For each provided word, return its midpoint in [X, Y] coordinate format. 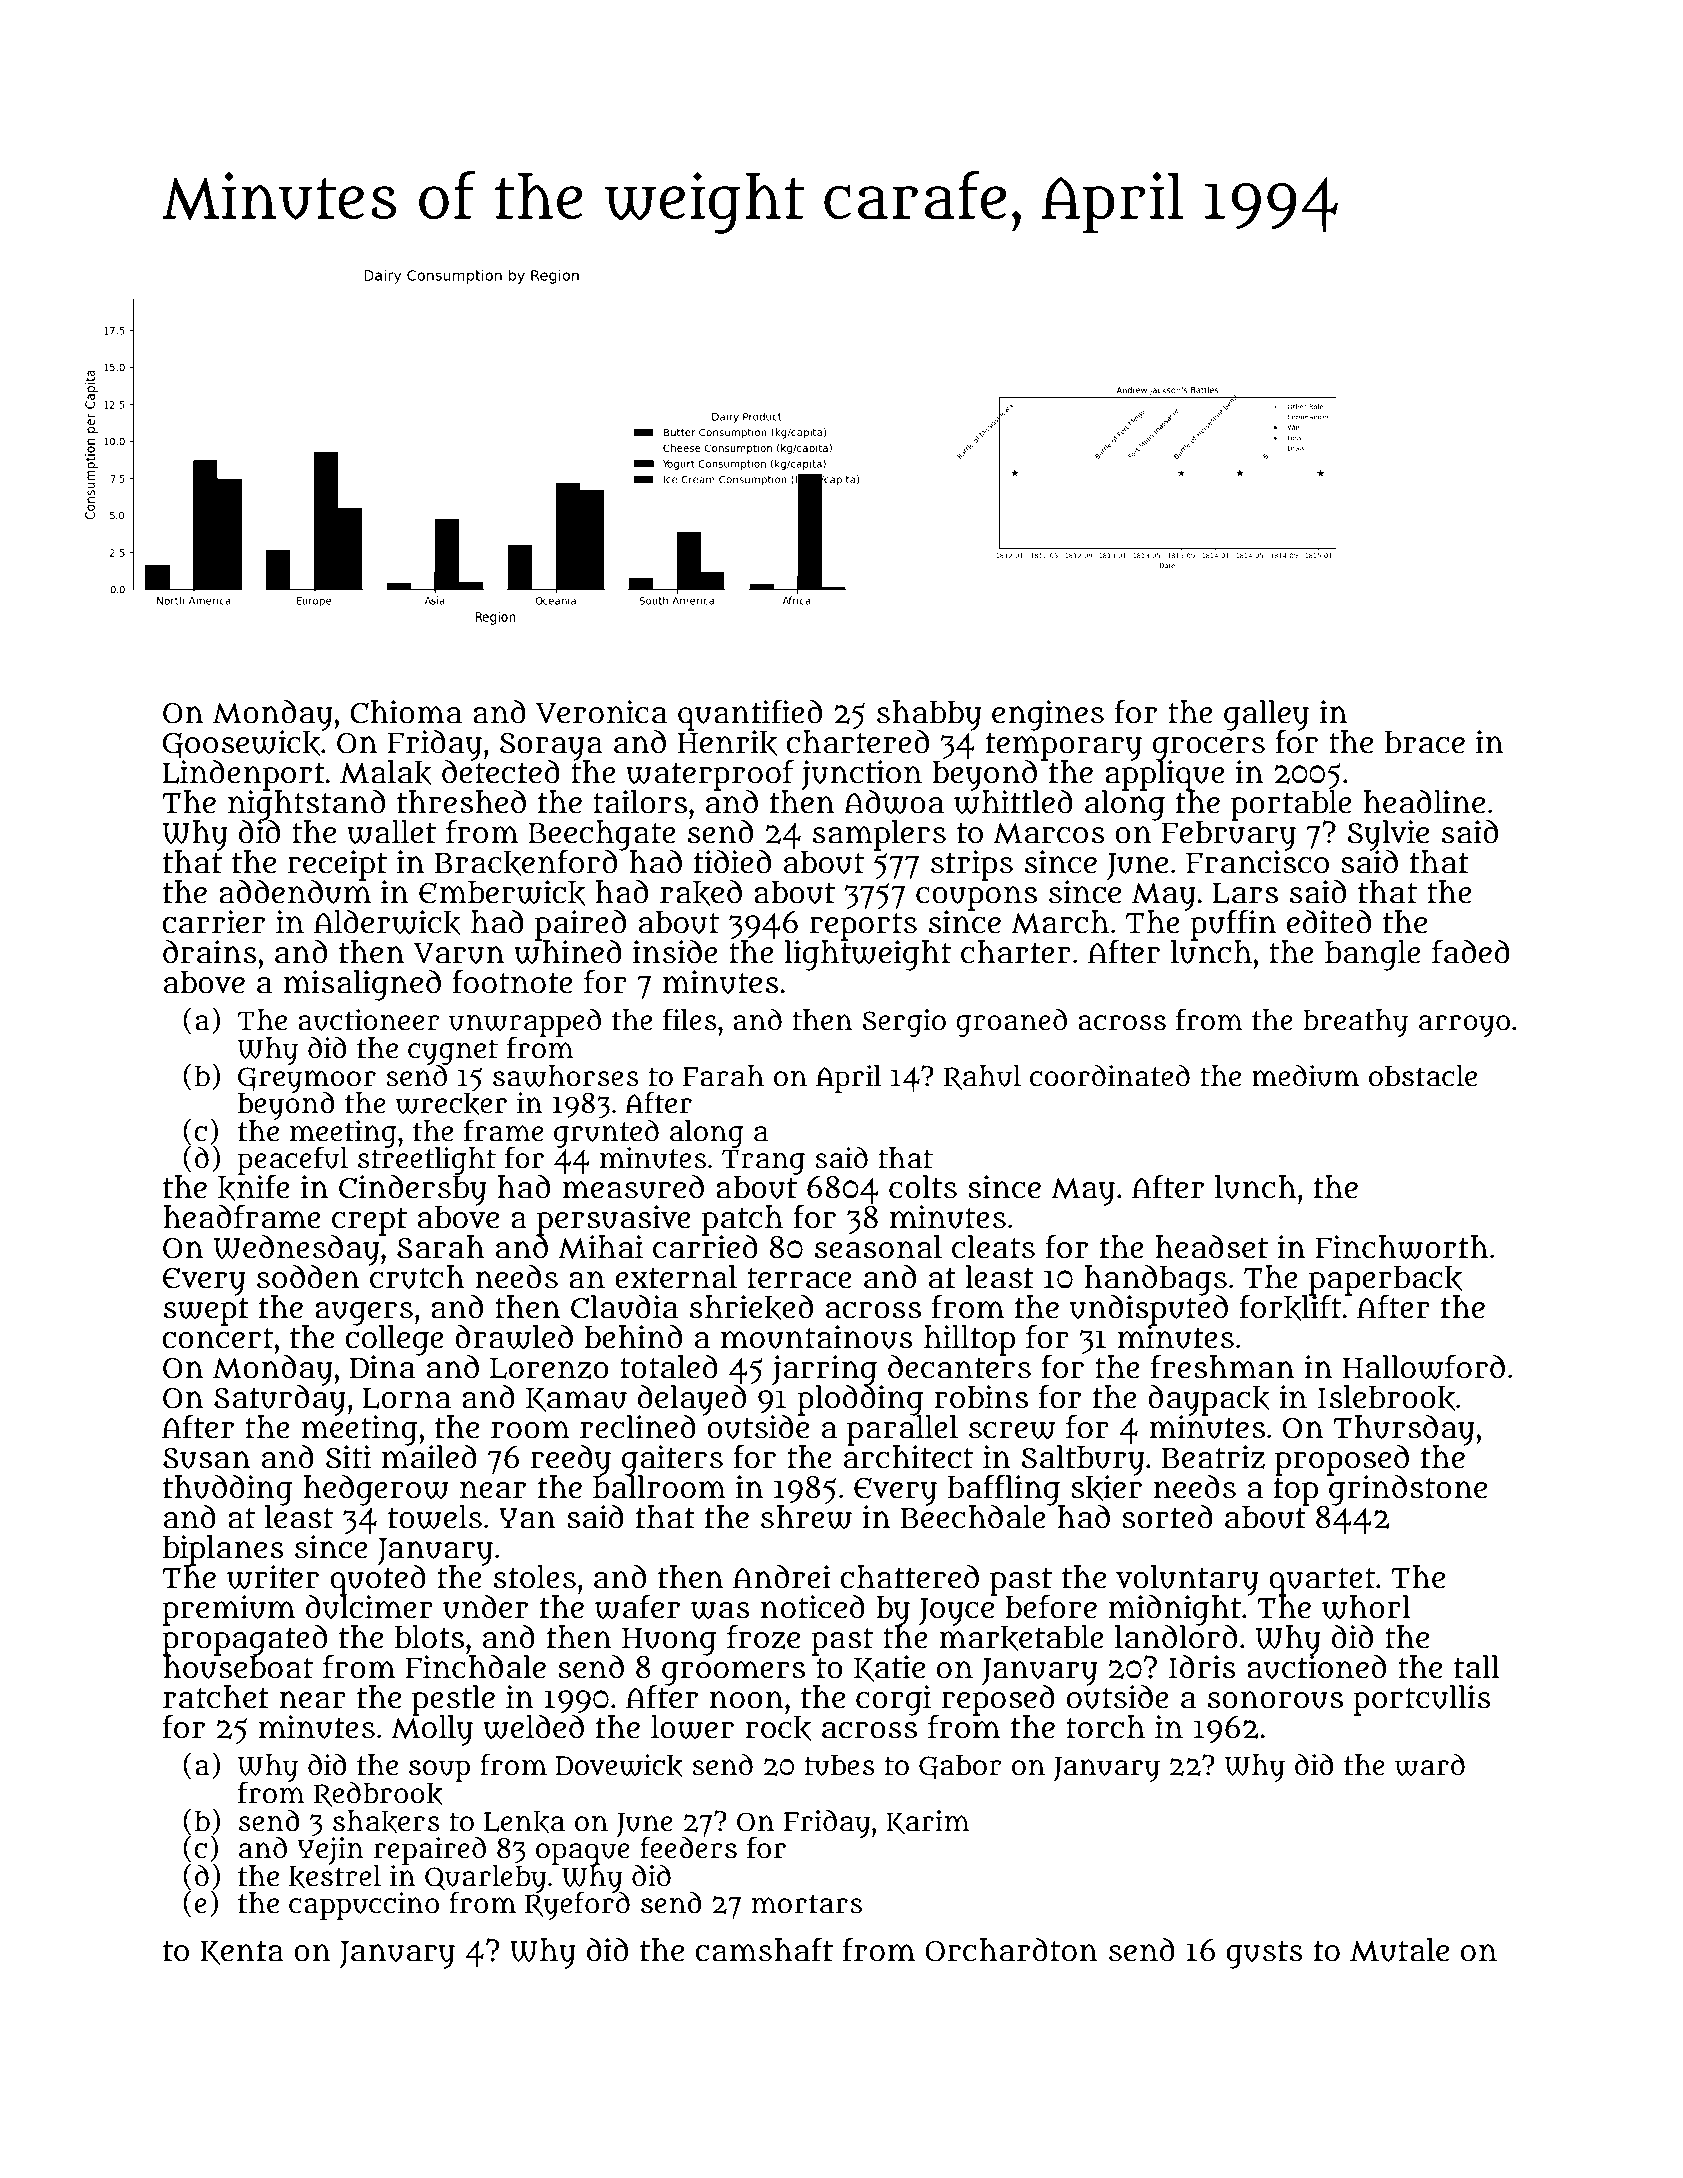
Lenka [524, 1822]
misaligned [362, 985]
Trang [763, 1162]
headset [1212, 1247]
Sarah [441, 1247]
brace [1425, 742]
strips [972, 865]
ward [1430, 1764]
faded [1471, 951]
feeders [688, 1847]
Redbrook [378, 1794]
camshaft [764, 1949]
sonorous [1275, 1700]
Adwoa [894, 802]
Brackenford [526, 863]
